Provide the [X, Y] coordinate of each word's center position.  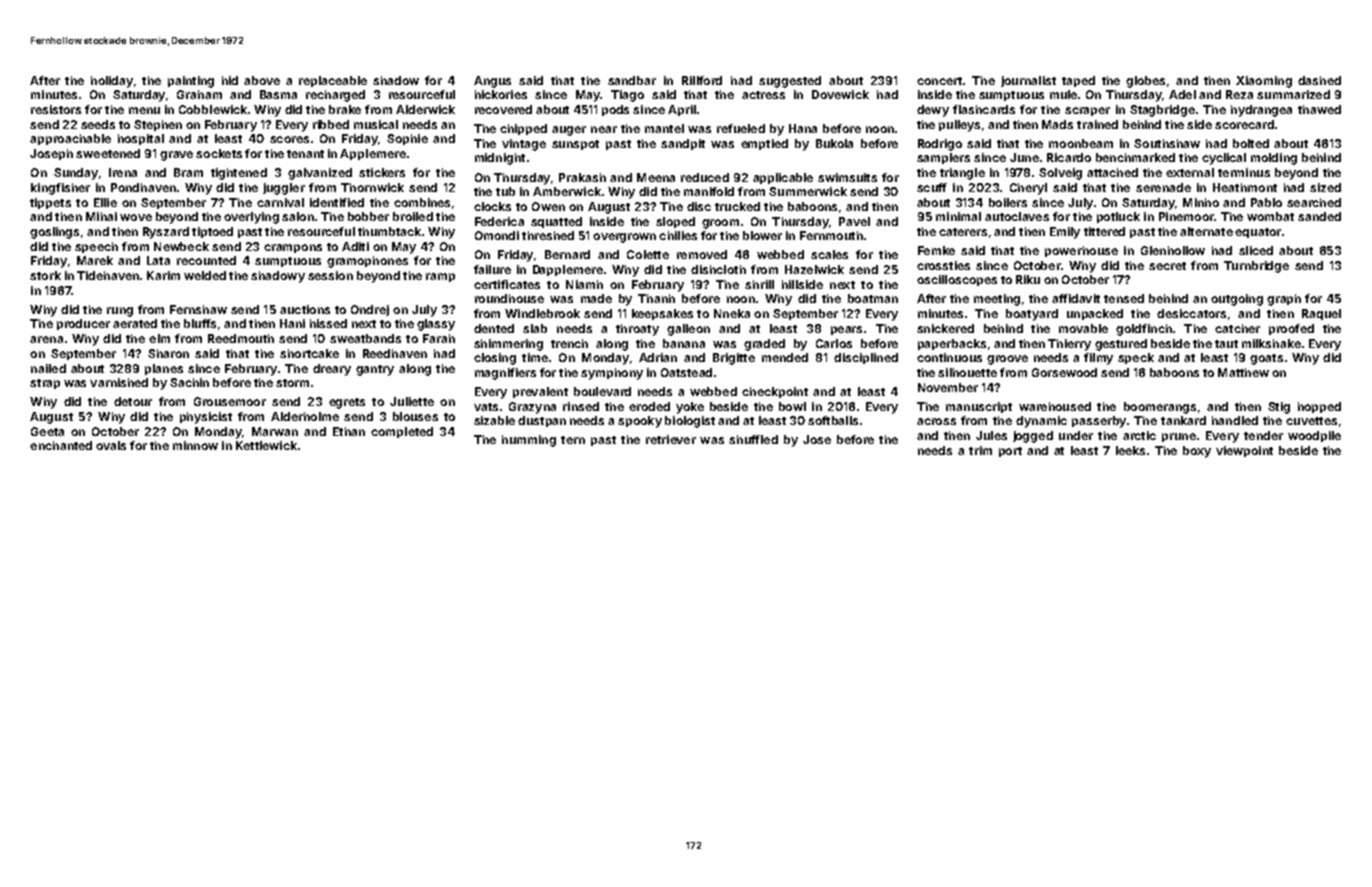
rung [120, 312]
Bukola [834, 143]
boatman [873, 298]
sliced [1256, 250]
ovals [111, 445]
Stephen [158, 125]
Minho [1201, 202]
